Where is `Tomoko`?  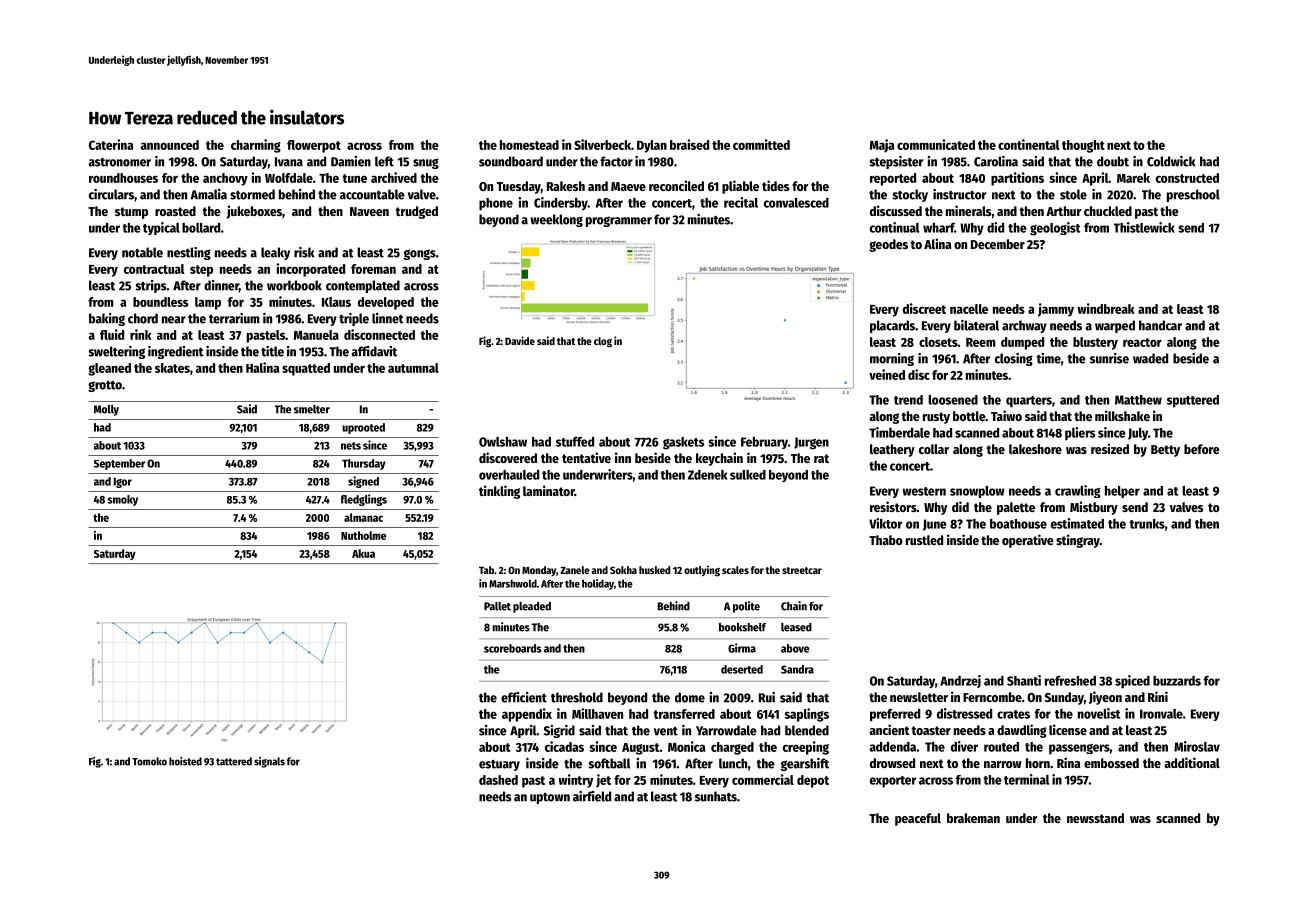
Tomoko is located at coordinates (149, 761).
